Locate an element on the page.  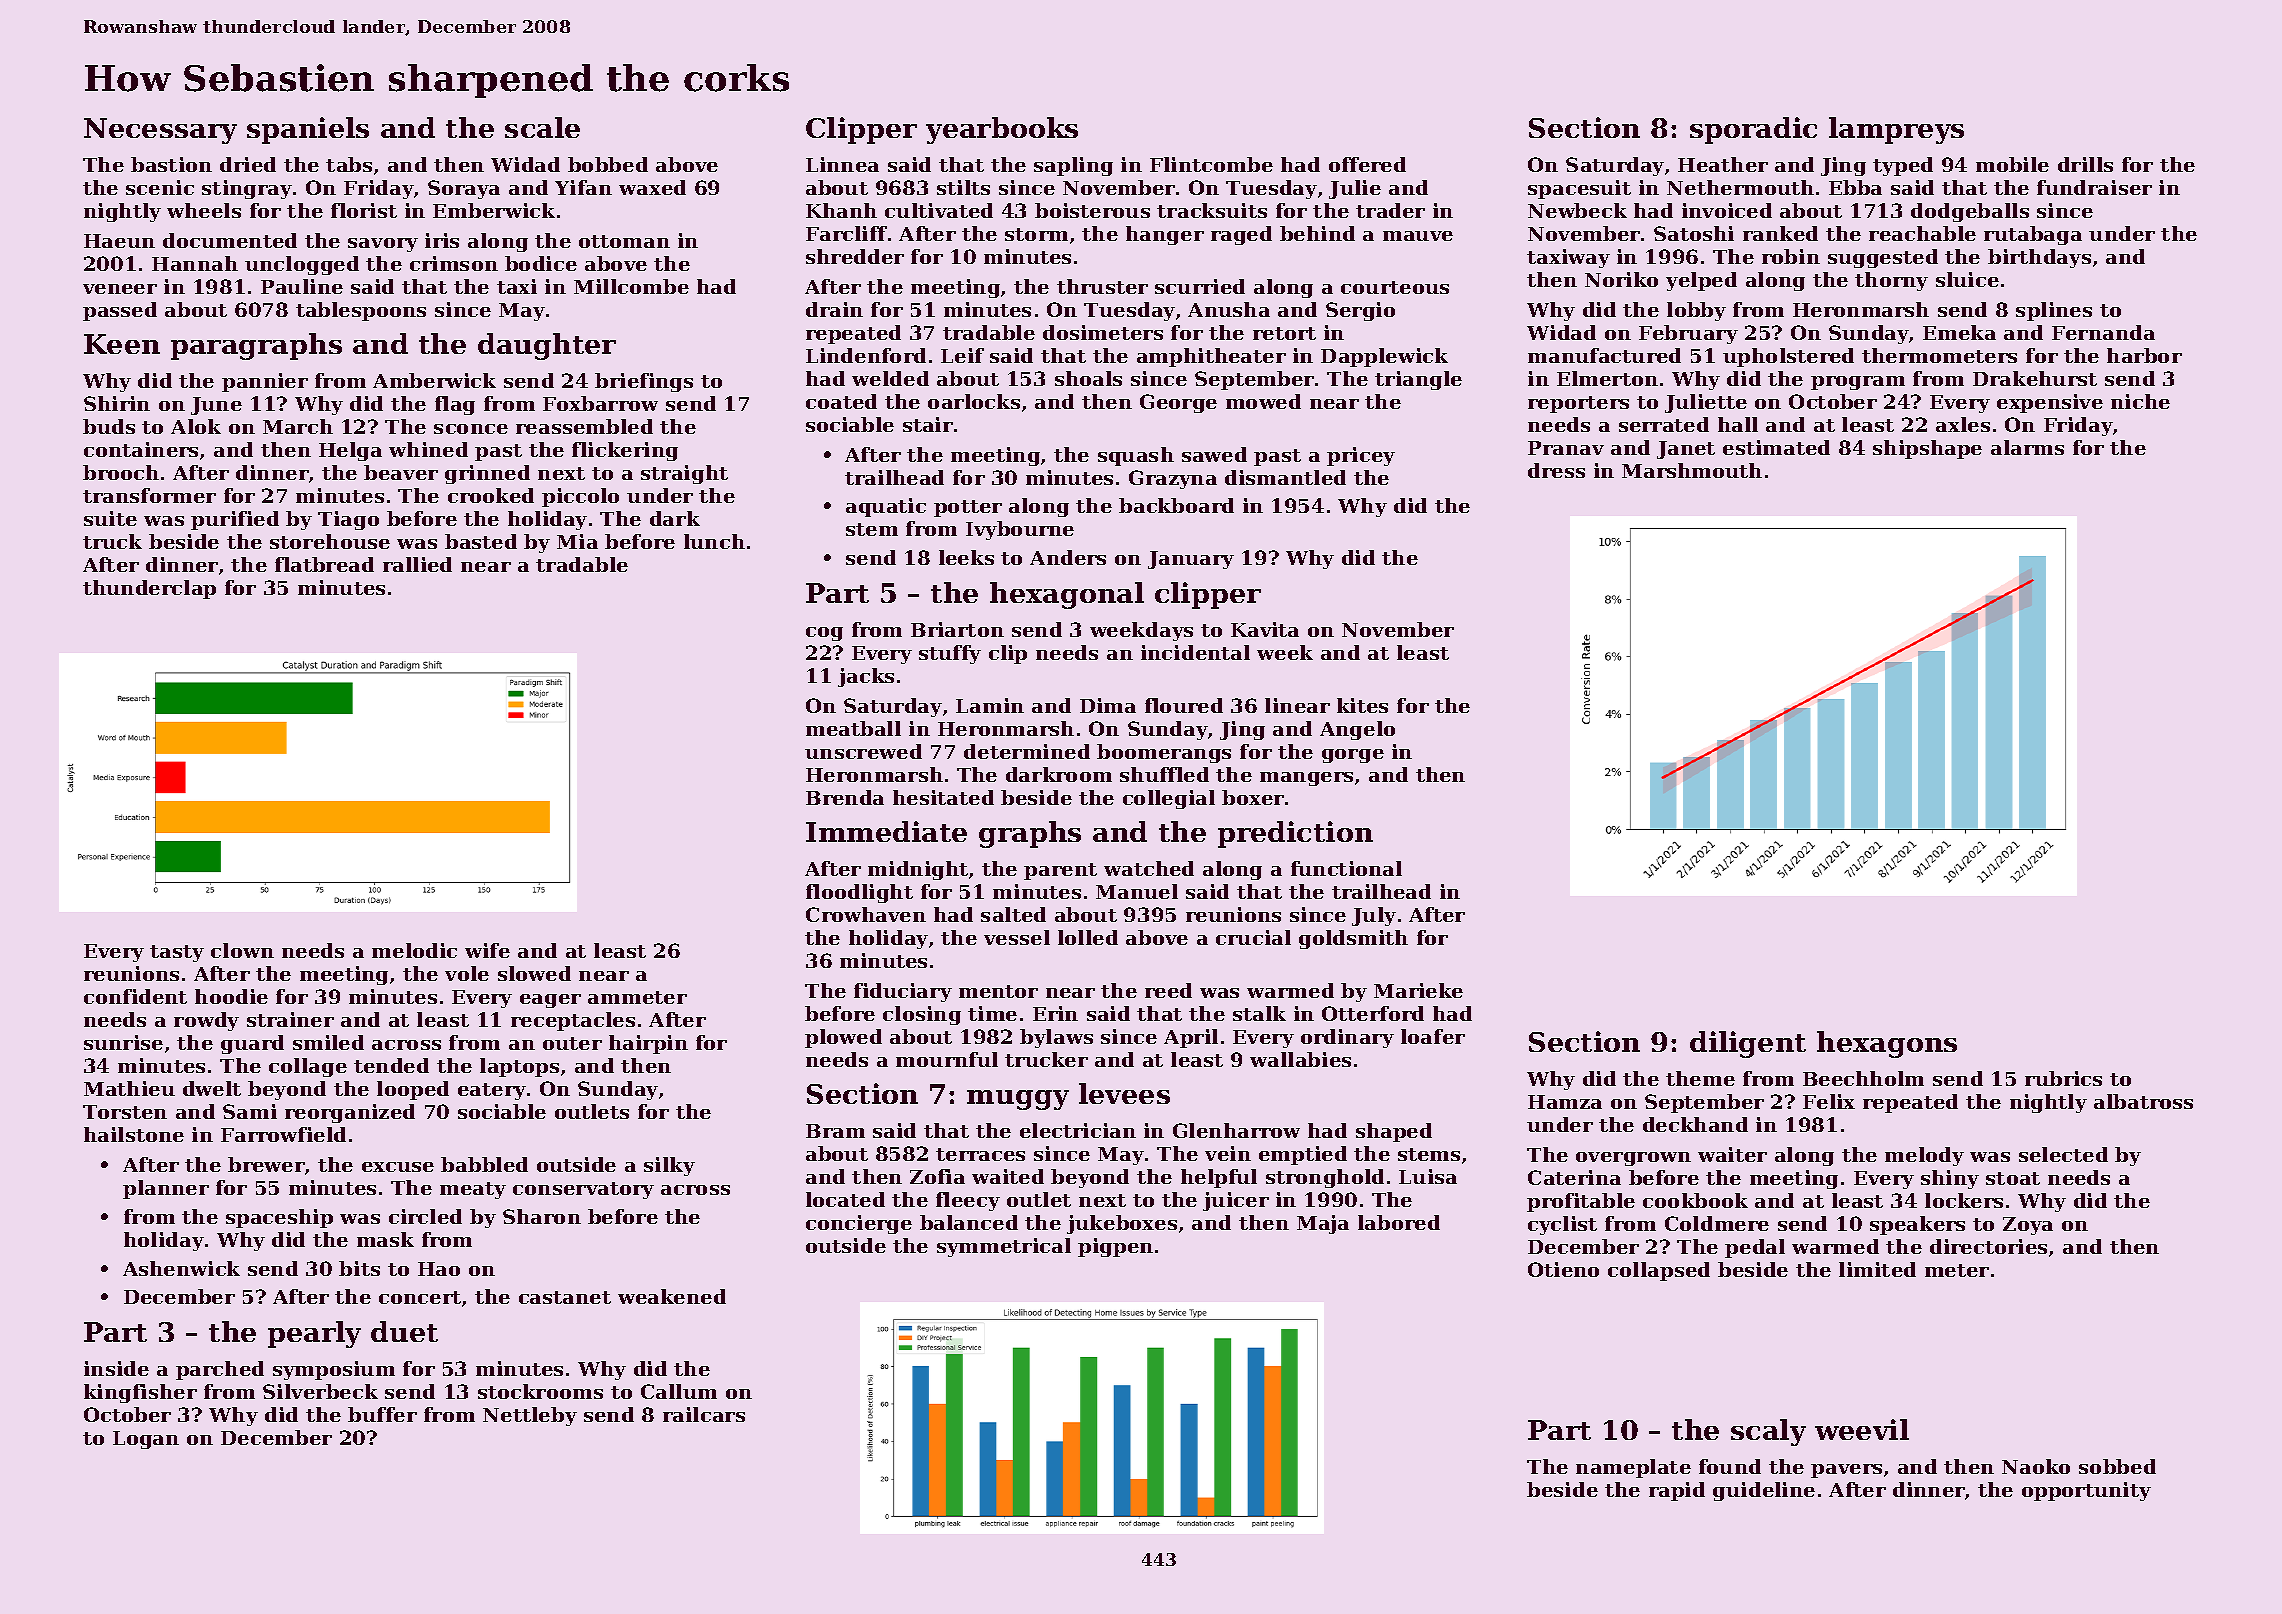
mournful is located at coordinates (947, 1059).
